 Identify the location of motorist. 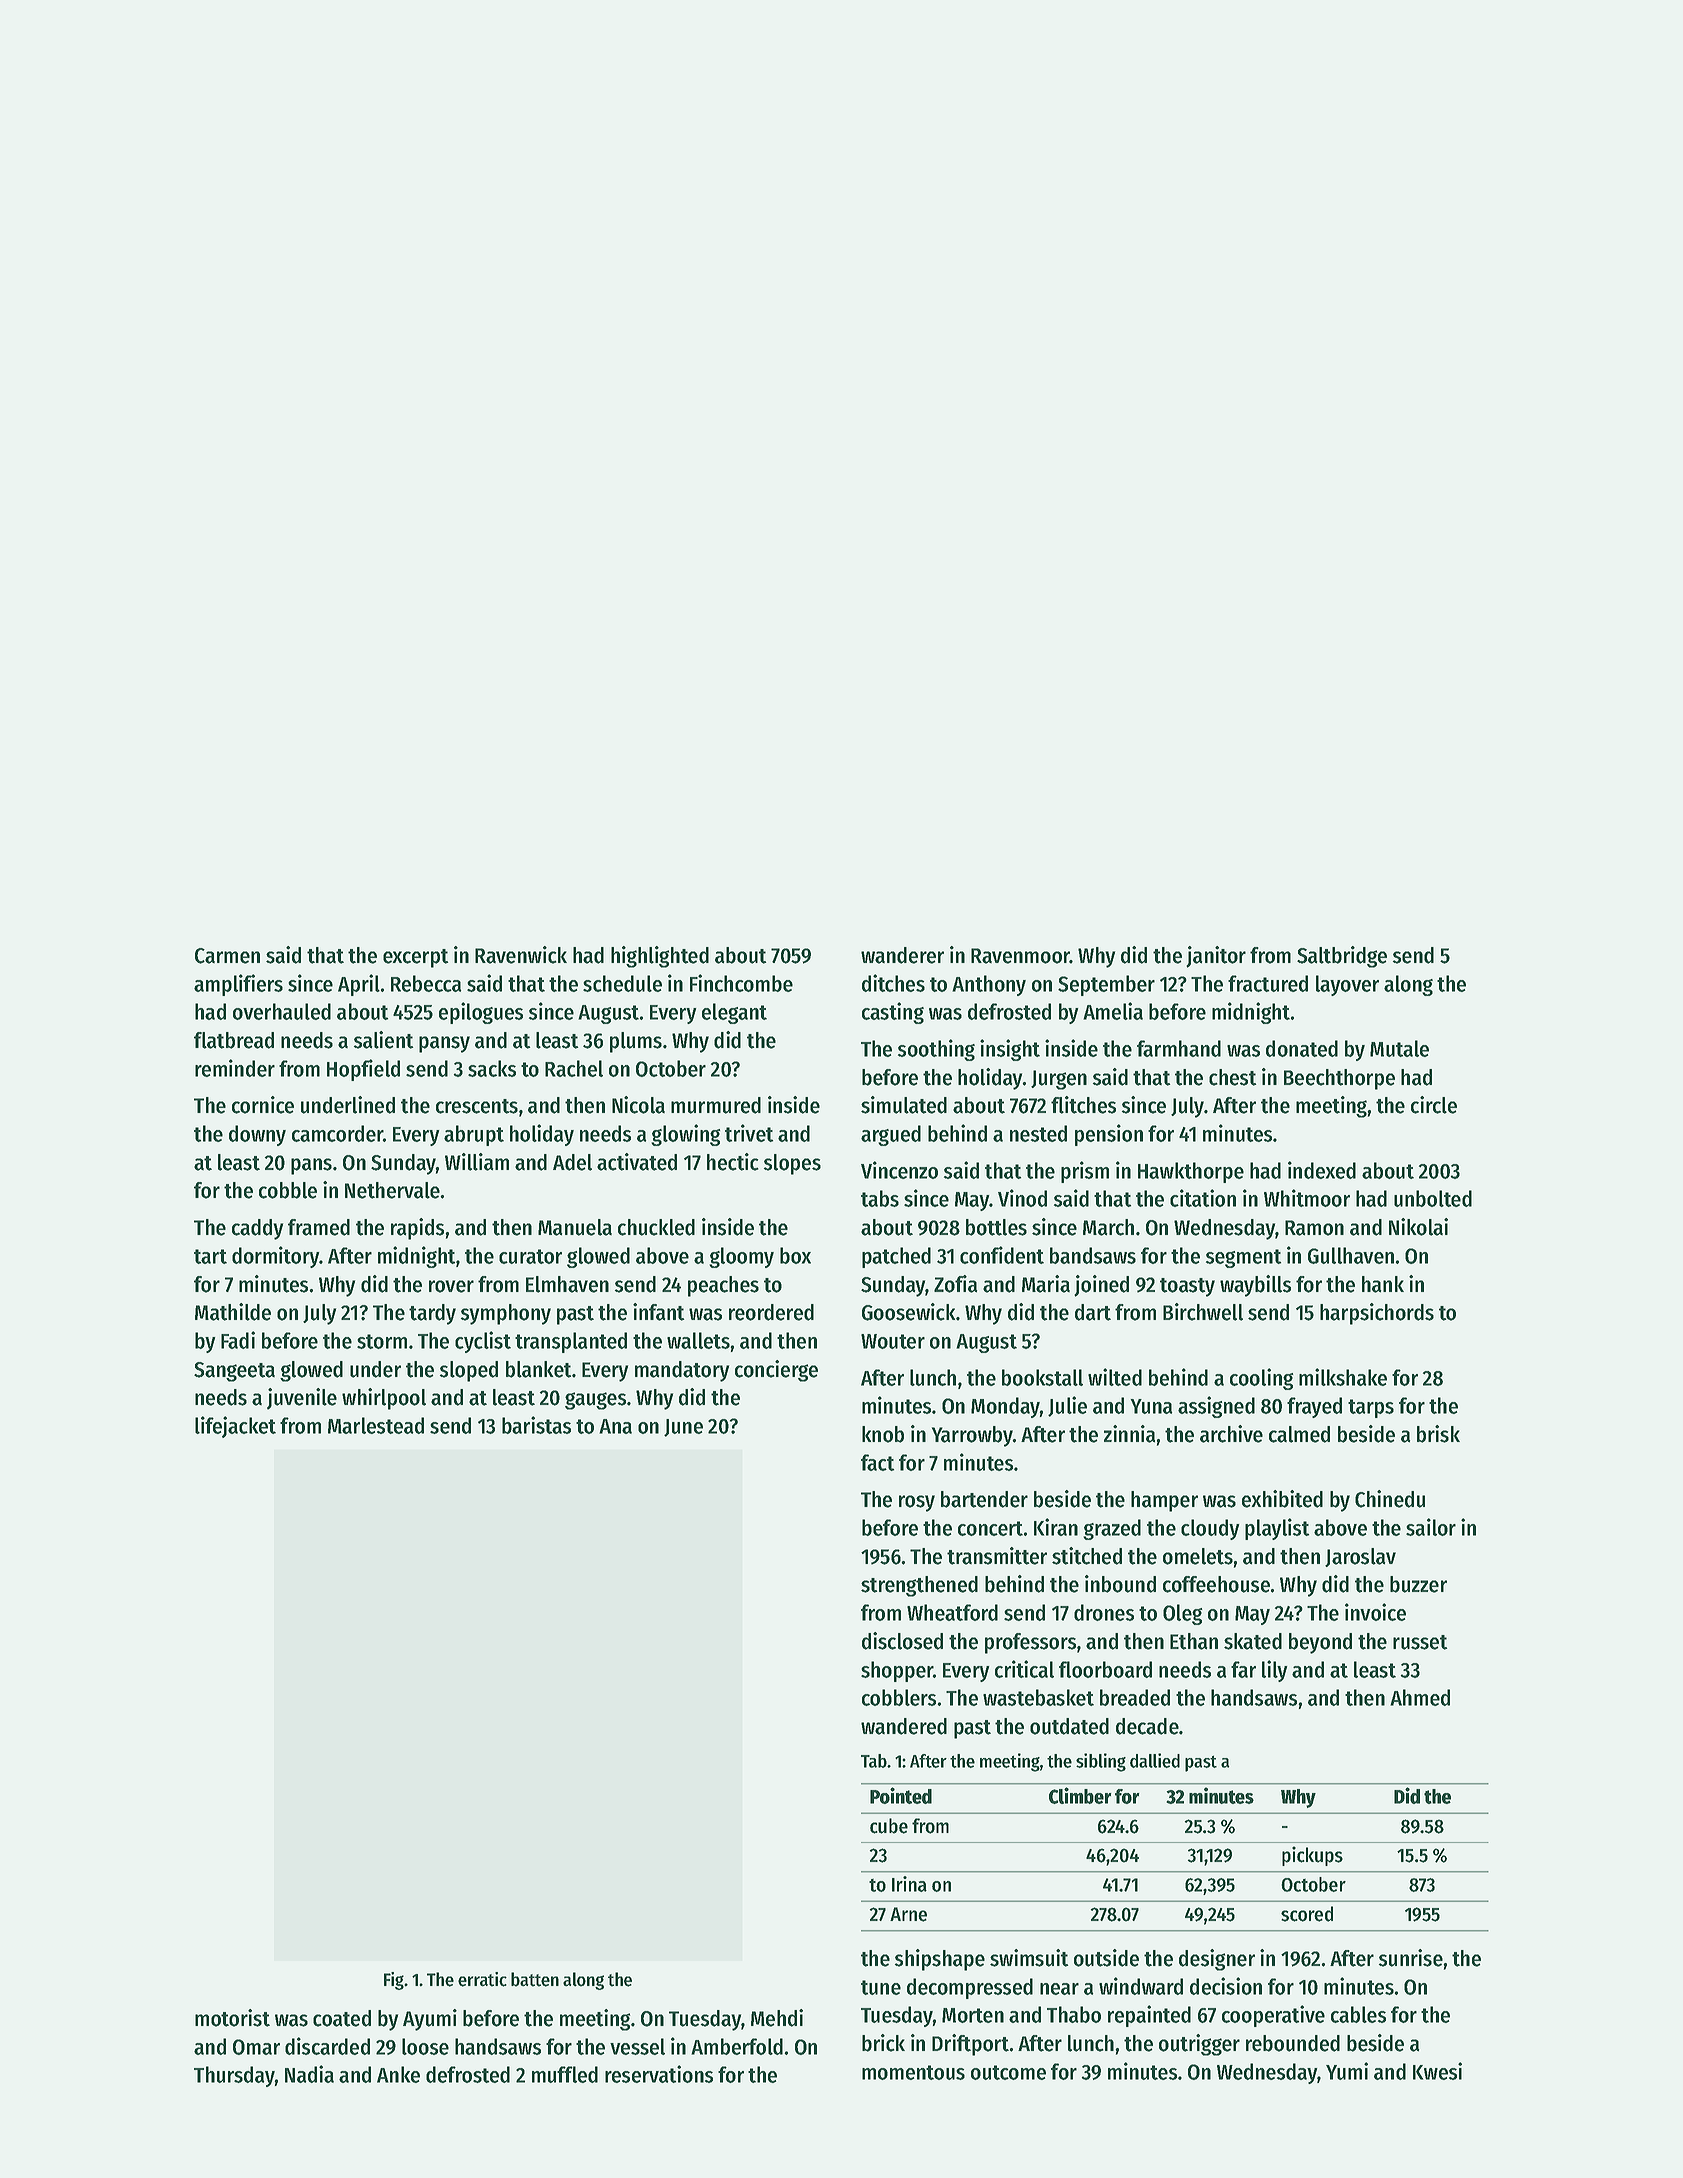
(232, 2018).
